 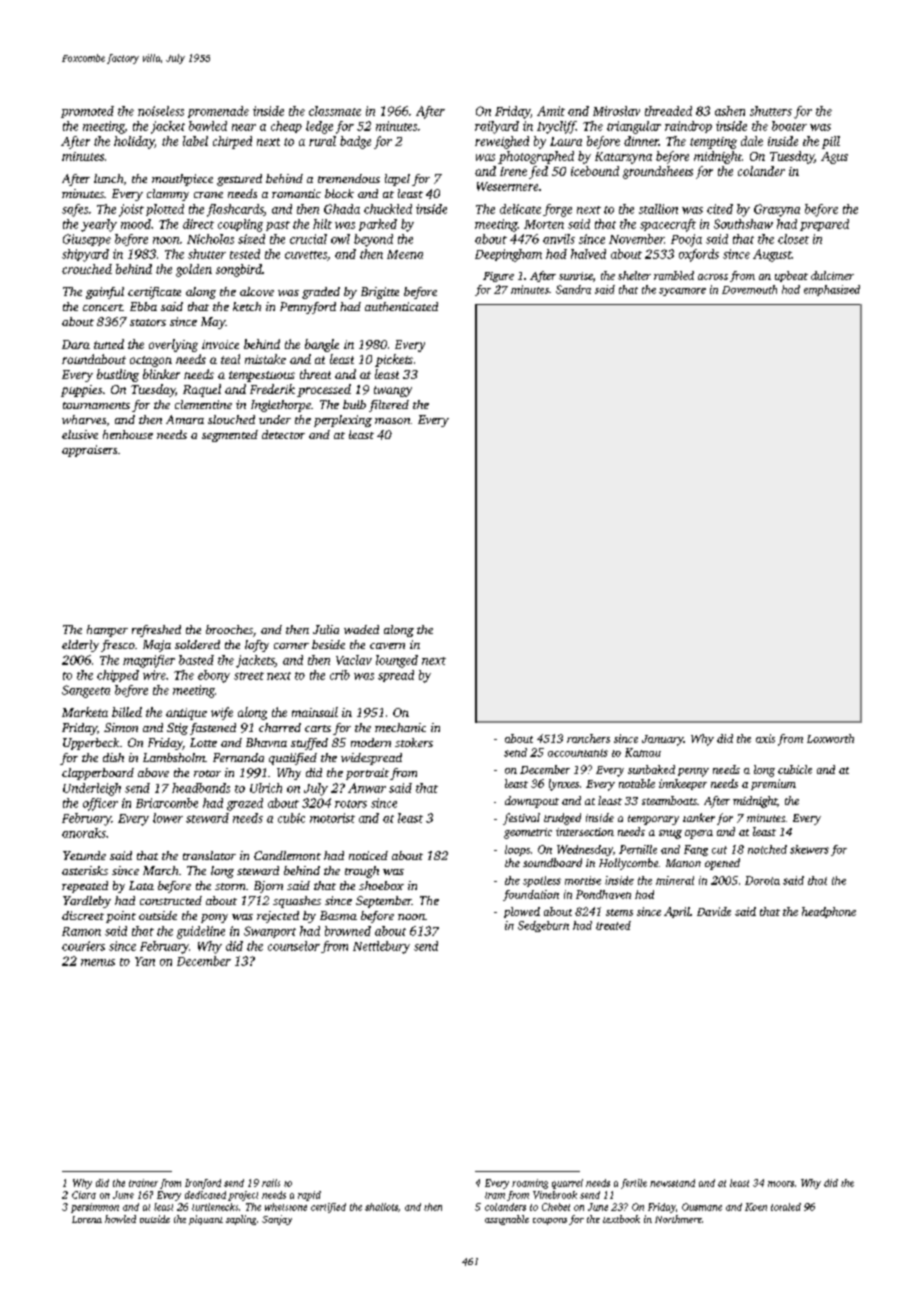 What do you see at coordinates (100, 804) in the screenshot?
I see `officer` at bounding box center [100, 804].
